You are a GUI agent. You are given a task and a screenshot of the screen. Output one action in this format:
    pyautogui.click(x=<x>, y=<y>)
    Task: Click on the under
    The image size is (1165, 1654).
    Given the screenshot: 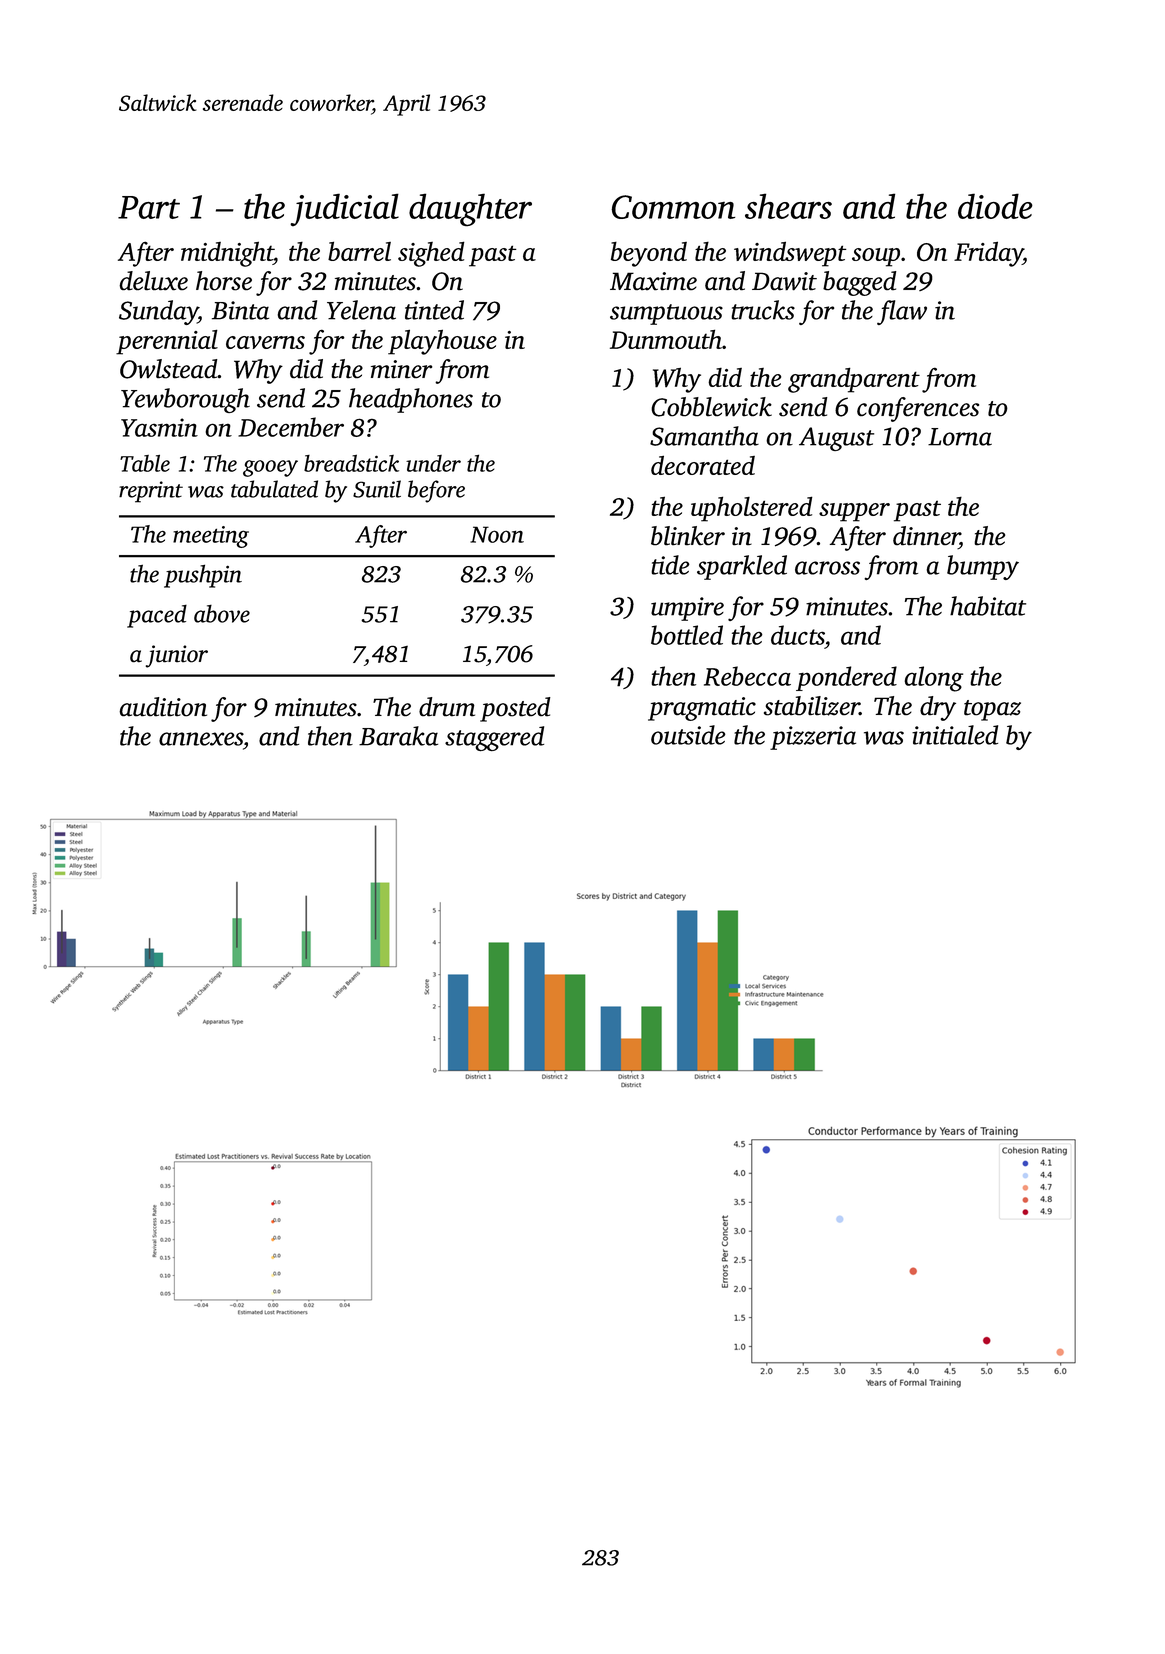 What is the action you would take?
    pyautogui.click(x=433, y=463)
